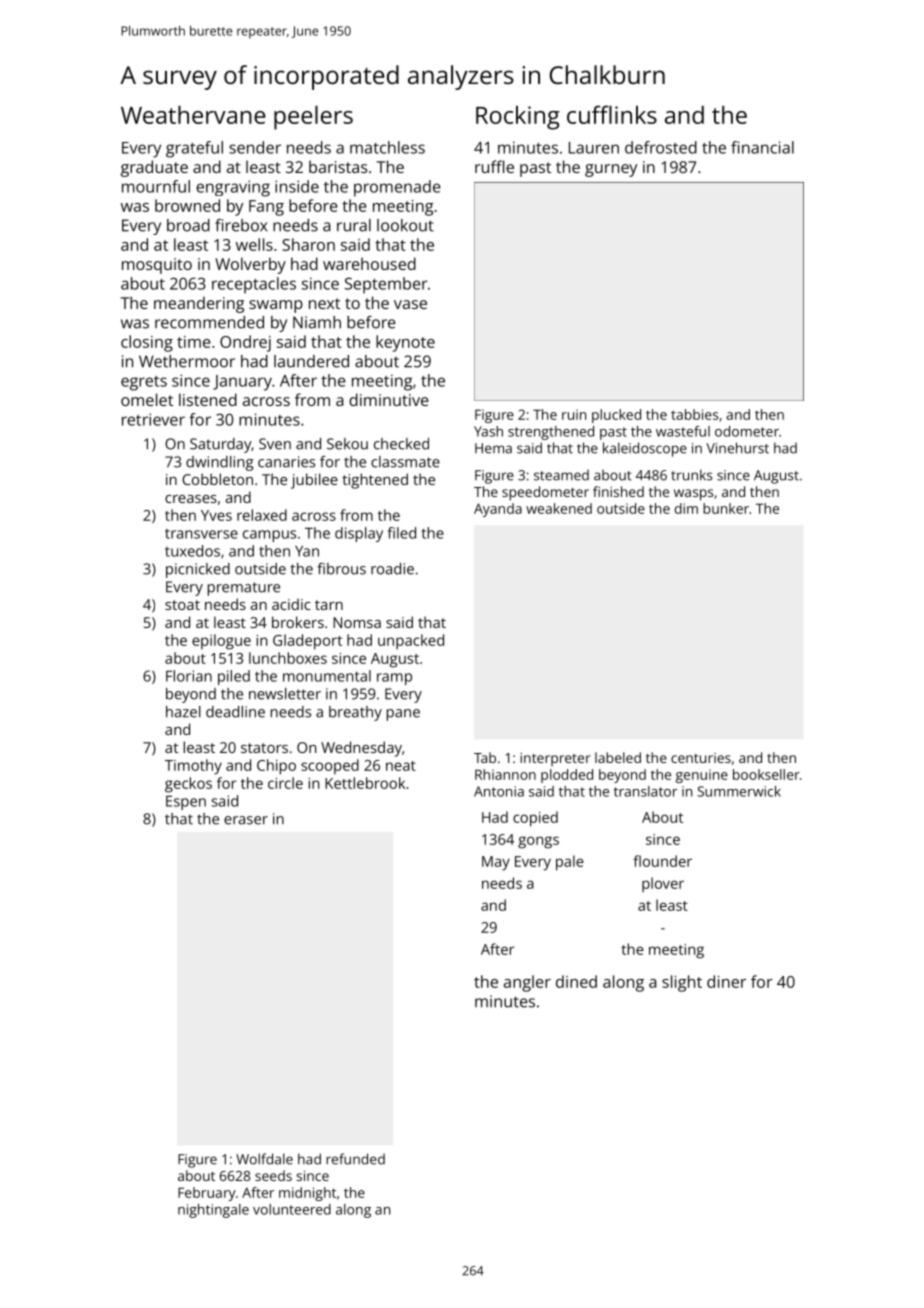 The height and width of the page is (1308, 924). What do you see at coordinates (410, 304) in the page?
I see `vase` at bounding box center [410, 304].
